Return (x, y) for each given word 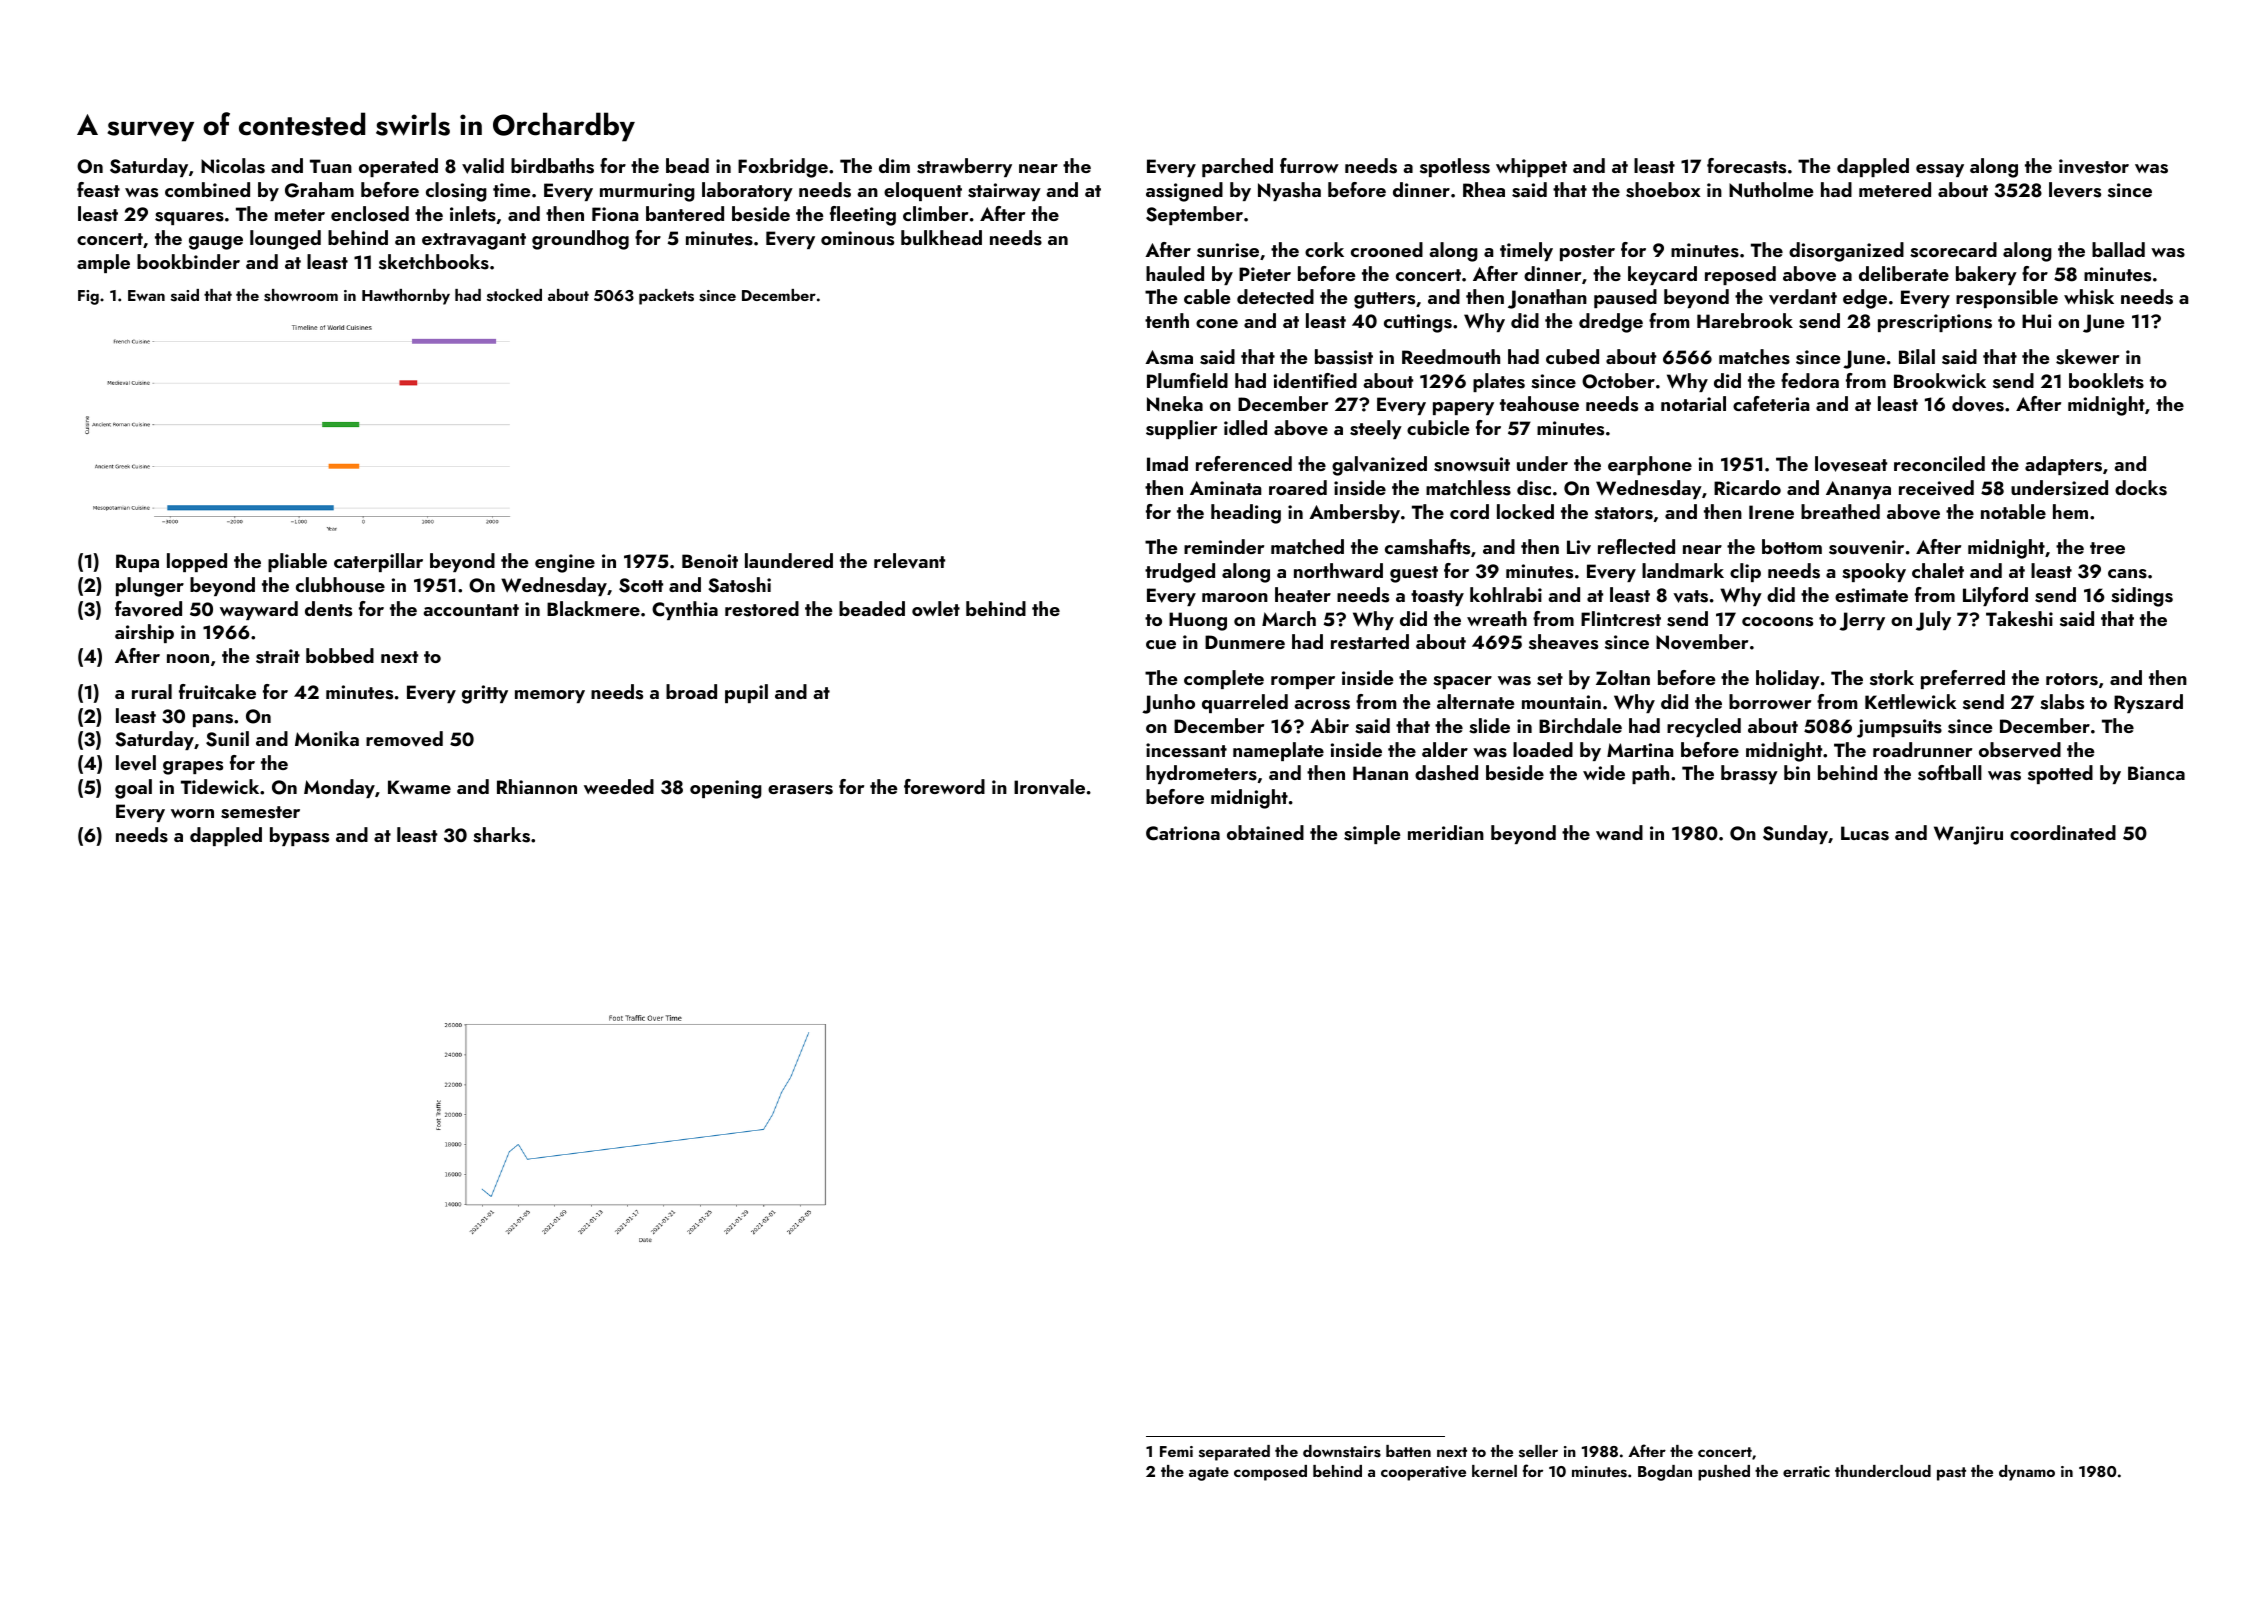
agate (1209, 1474)
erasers (800, 790)
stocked (514, 295)
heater (1303, 594)
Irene (1771, 512)
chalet (1938, 570)
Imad (1167, 463)
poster (1587, 253)
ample (103, 263)
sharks (501, 835)
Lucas (1865, 833)
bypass (299, 836)
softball (1950, 773)
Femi (1176, 1451)
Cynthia (685, 610)
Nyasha (1289, 191)
